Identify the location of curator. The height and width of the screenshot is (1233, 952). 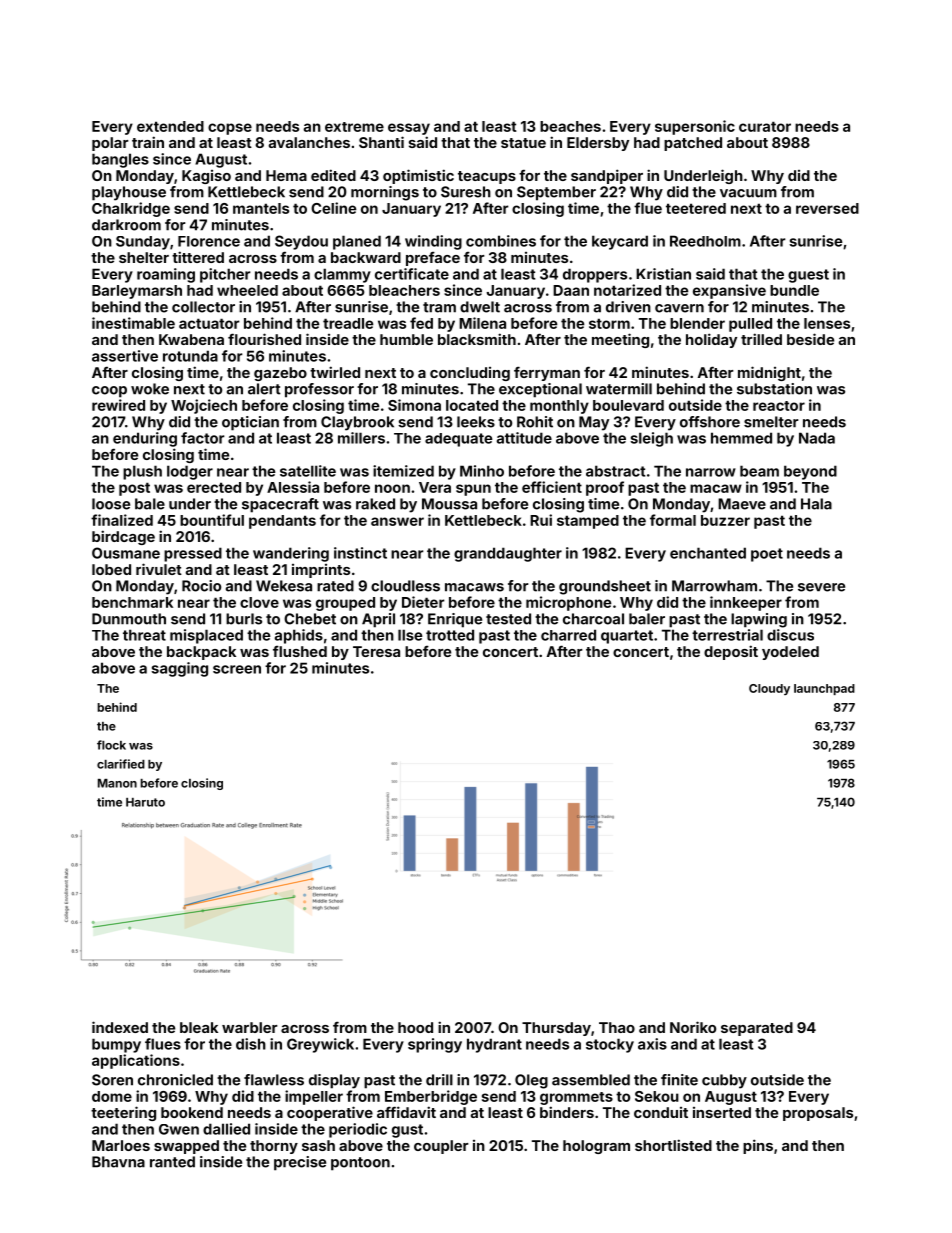
(765, 126).
